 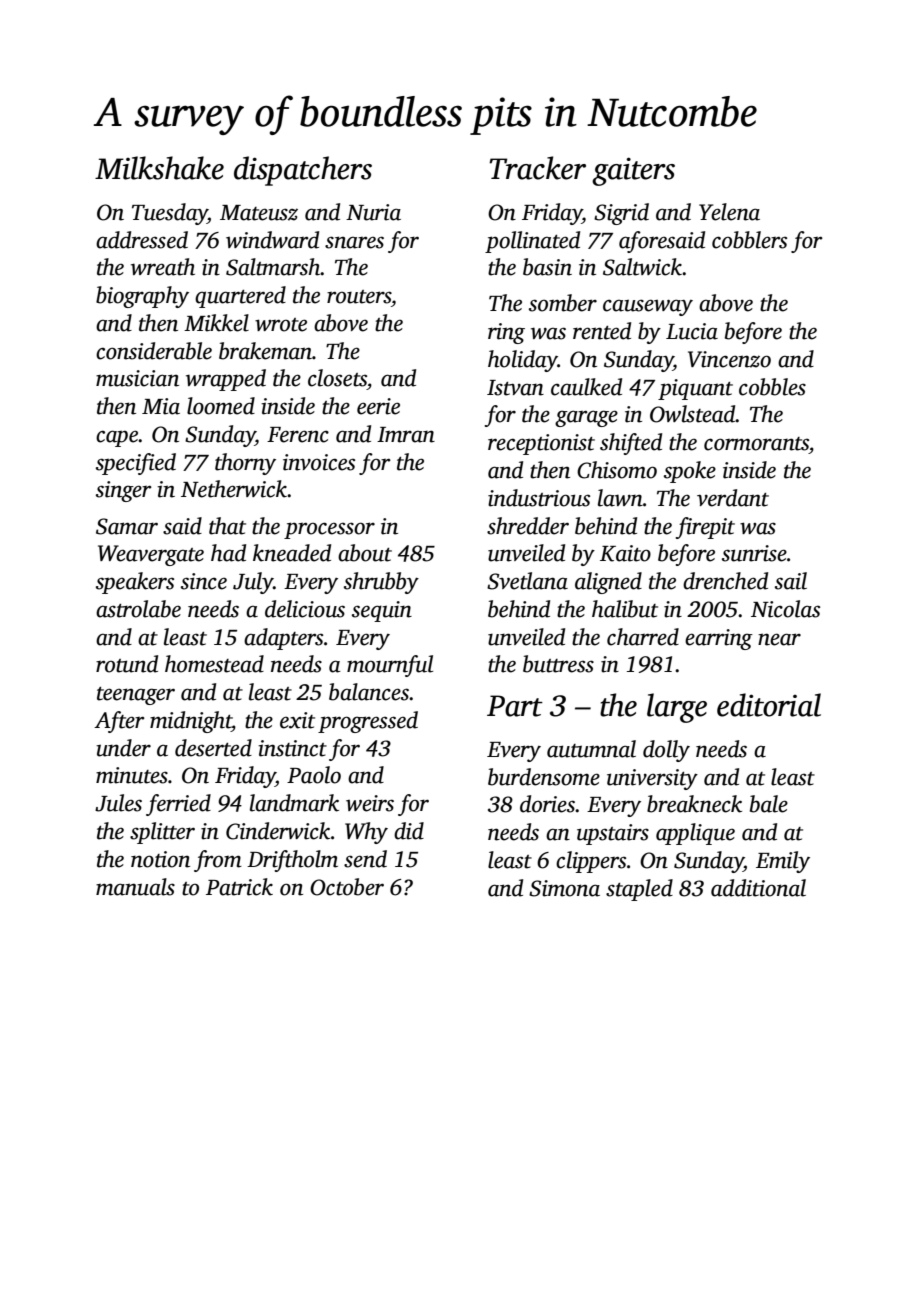 What do you see at coordinates (218, 861) in the screenshot?
I see `from` at bounding box center [218, 861].
